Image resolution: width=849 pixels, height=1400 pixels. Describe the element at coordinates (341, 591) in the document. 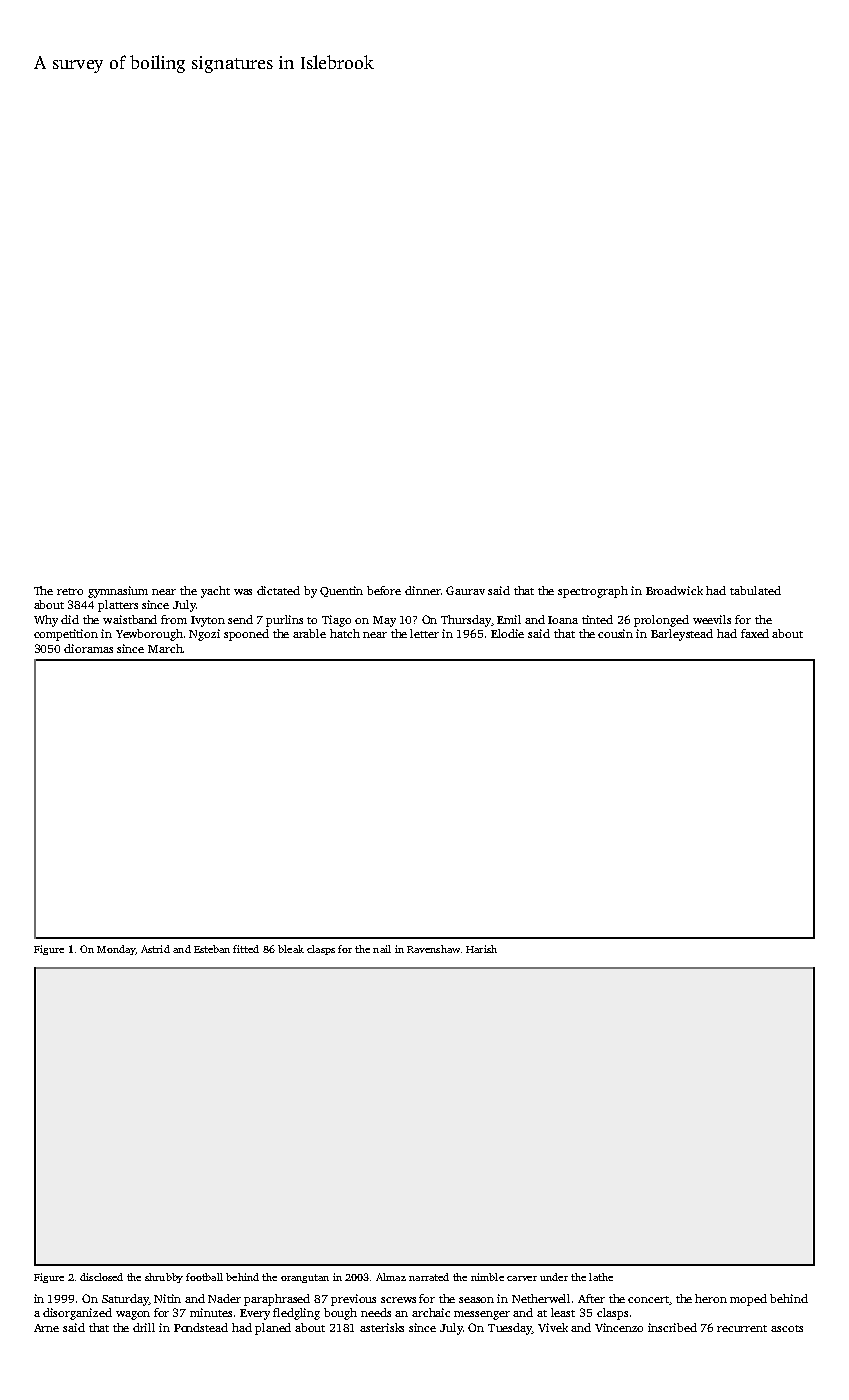

I see `Quentin` at that location.
